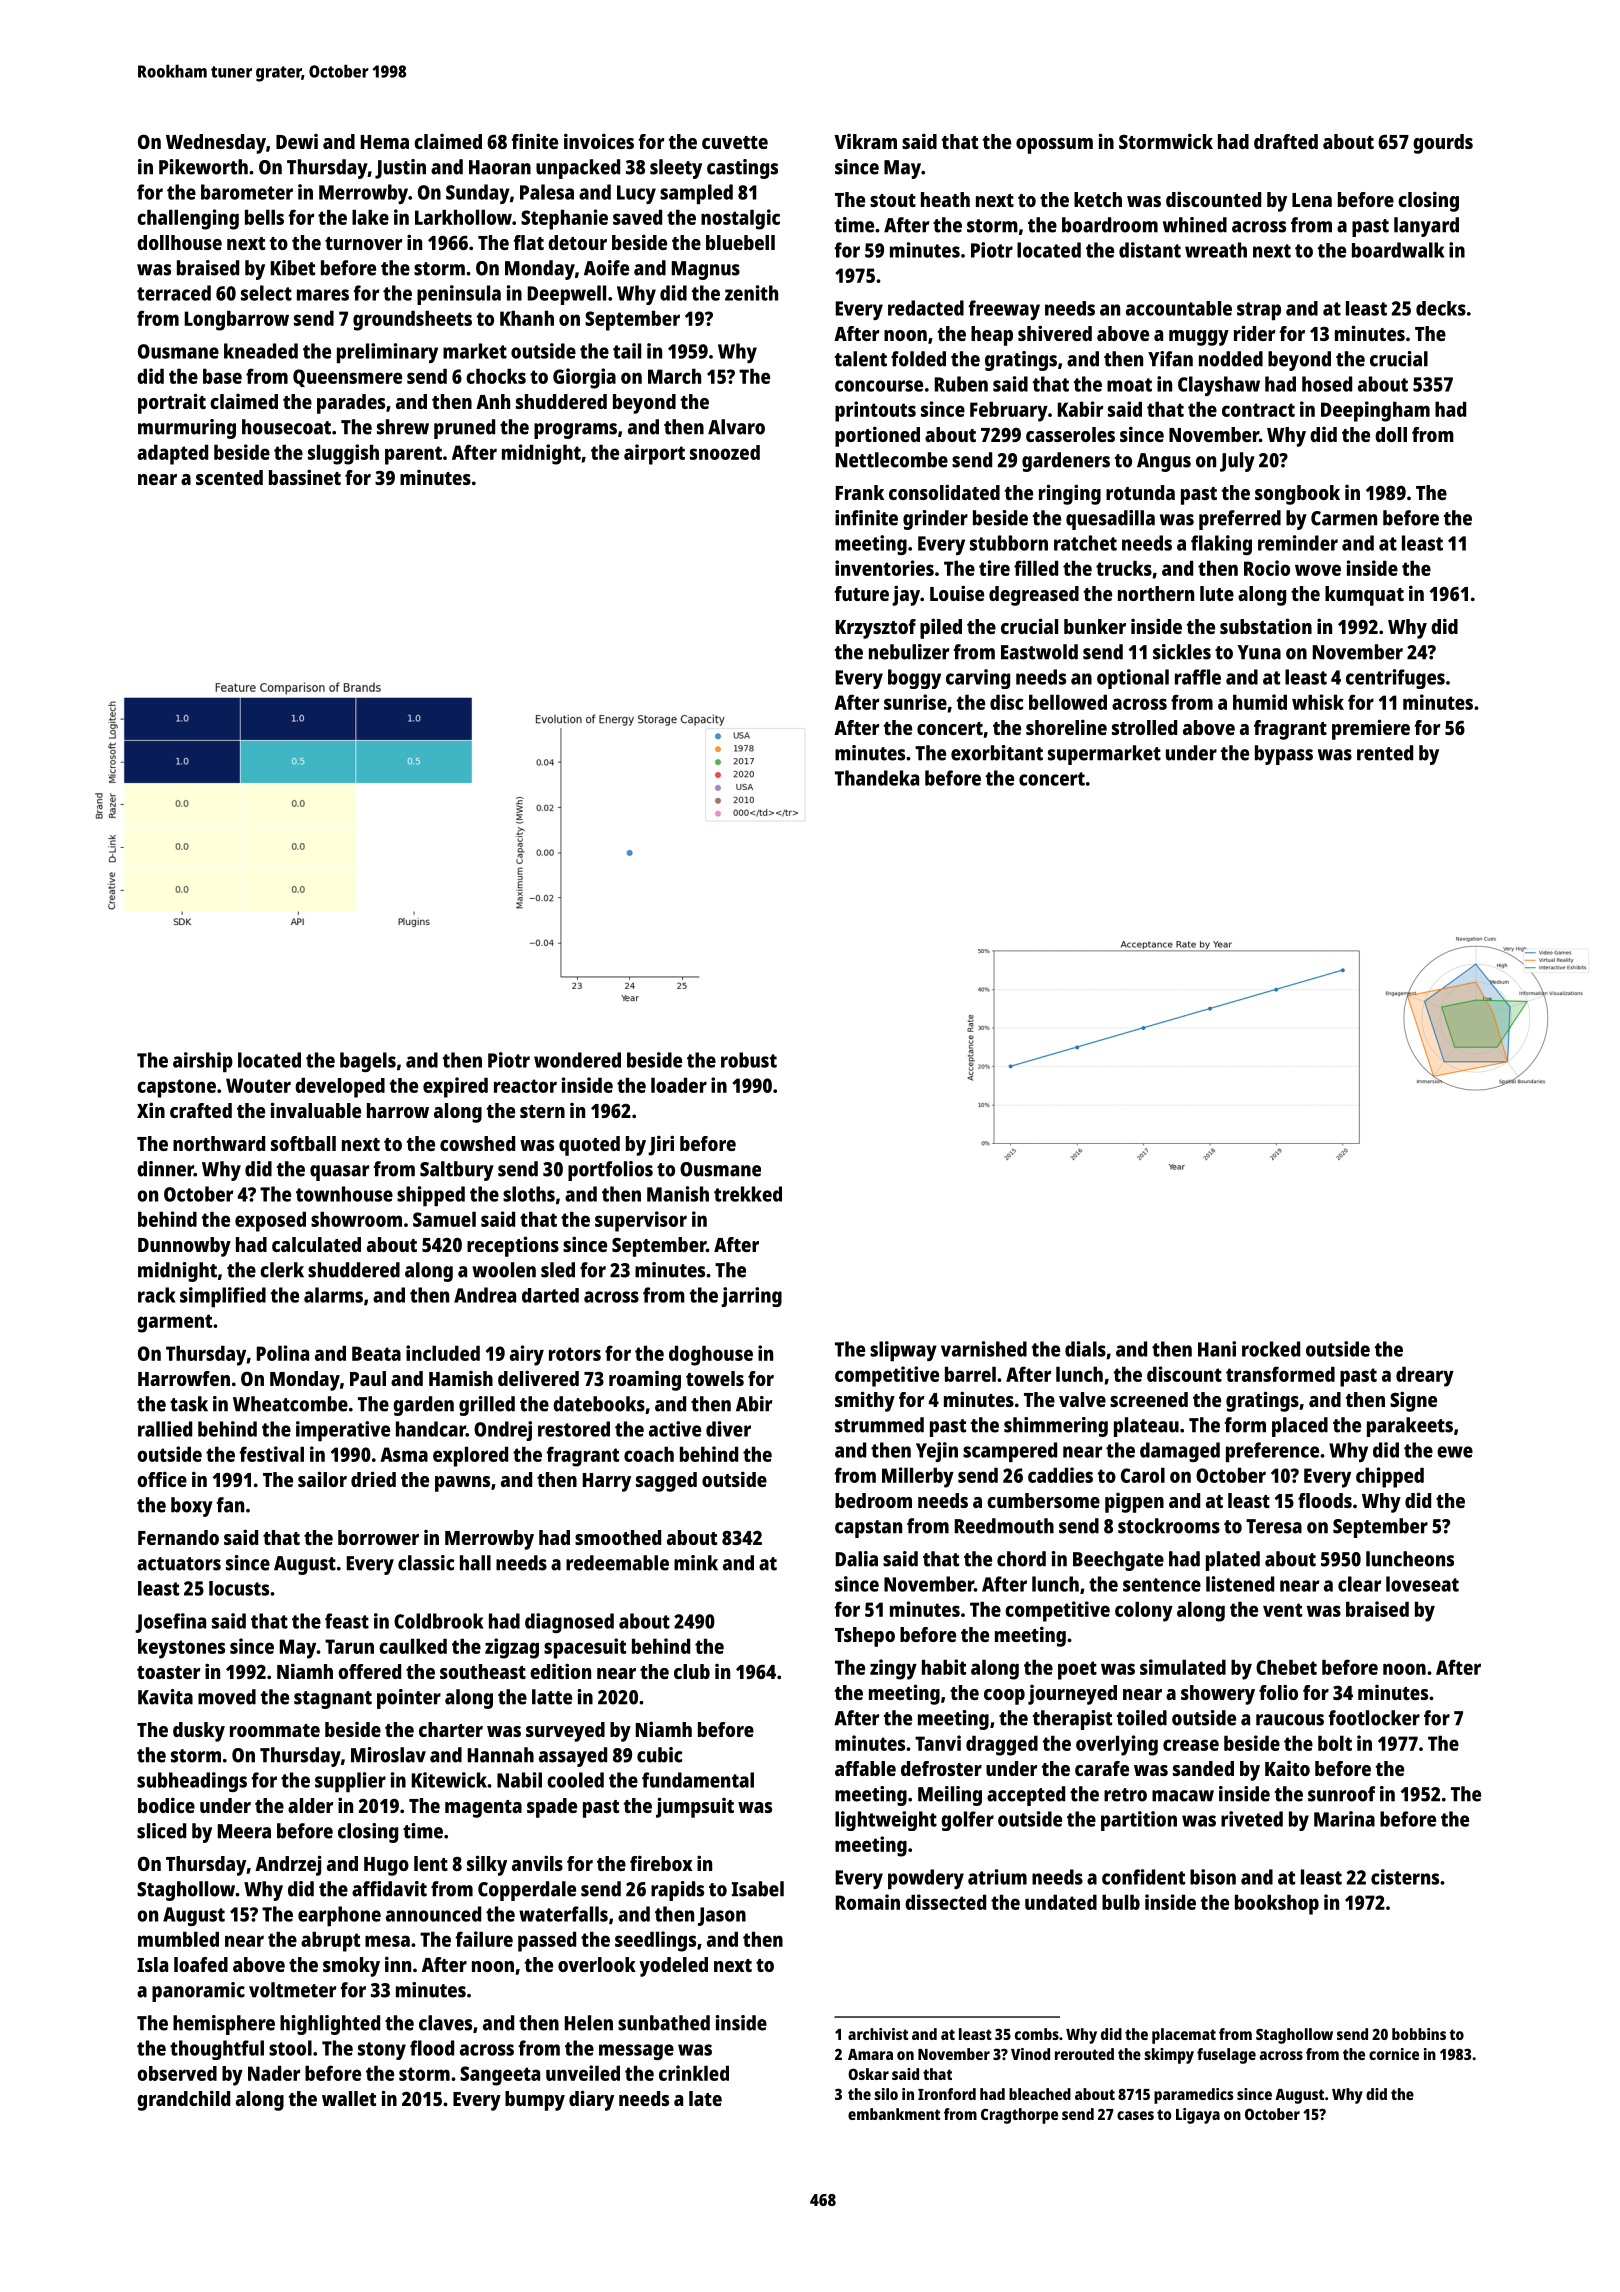  I want to click on Vikram, so click(865, 141).
